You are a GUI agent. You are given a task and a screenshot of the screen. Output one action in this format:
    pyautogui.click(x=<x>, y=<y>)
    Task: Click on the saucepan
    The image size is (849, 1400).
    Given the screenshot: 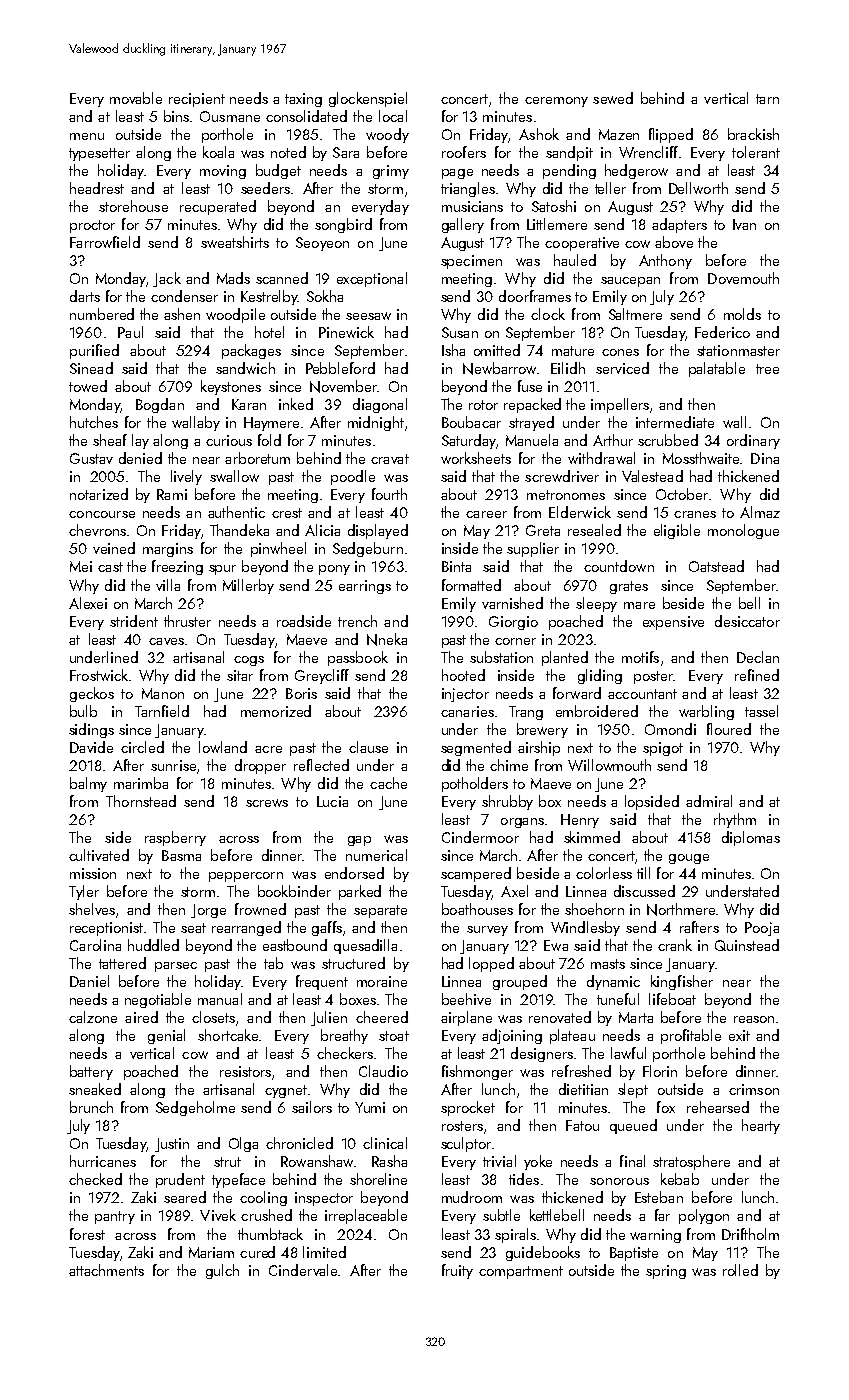 What is the action you would take?
    pyautogui.click(x=630, y=282)
